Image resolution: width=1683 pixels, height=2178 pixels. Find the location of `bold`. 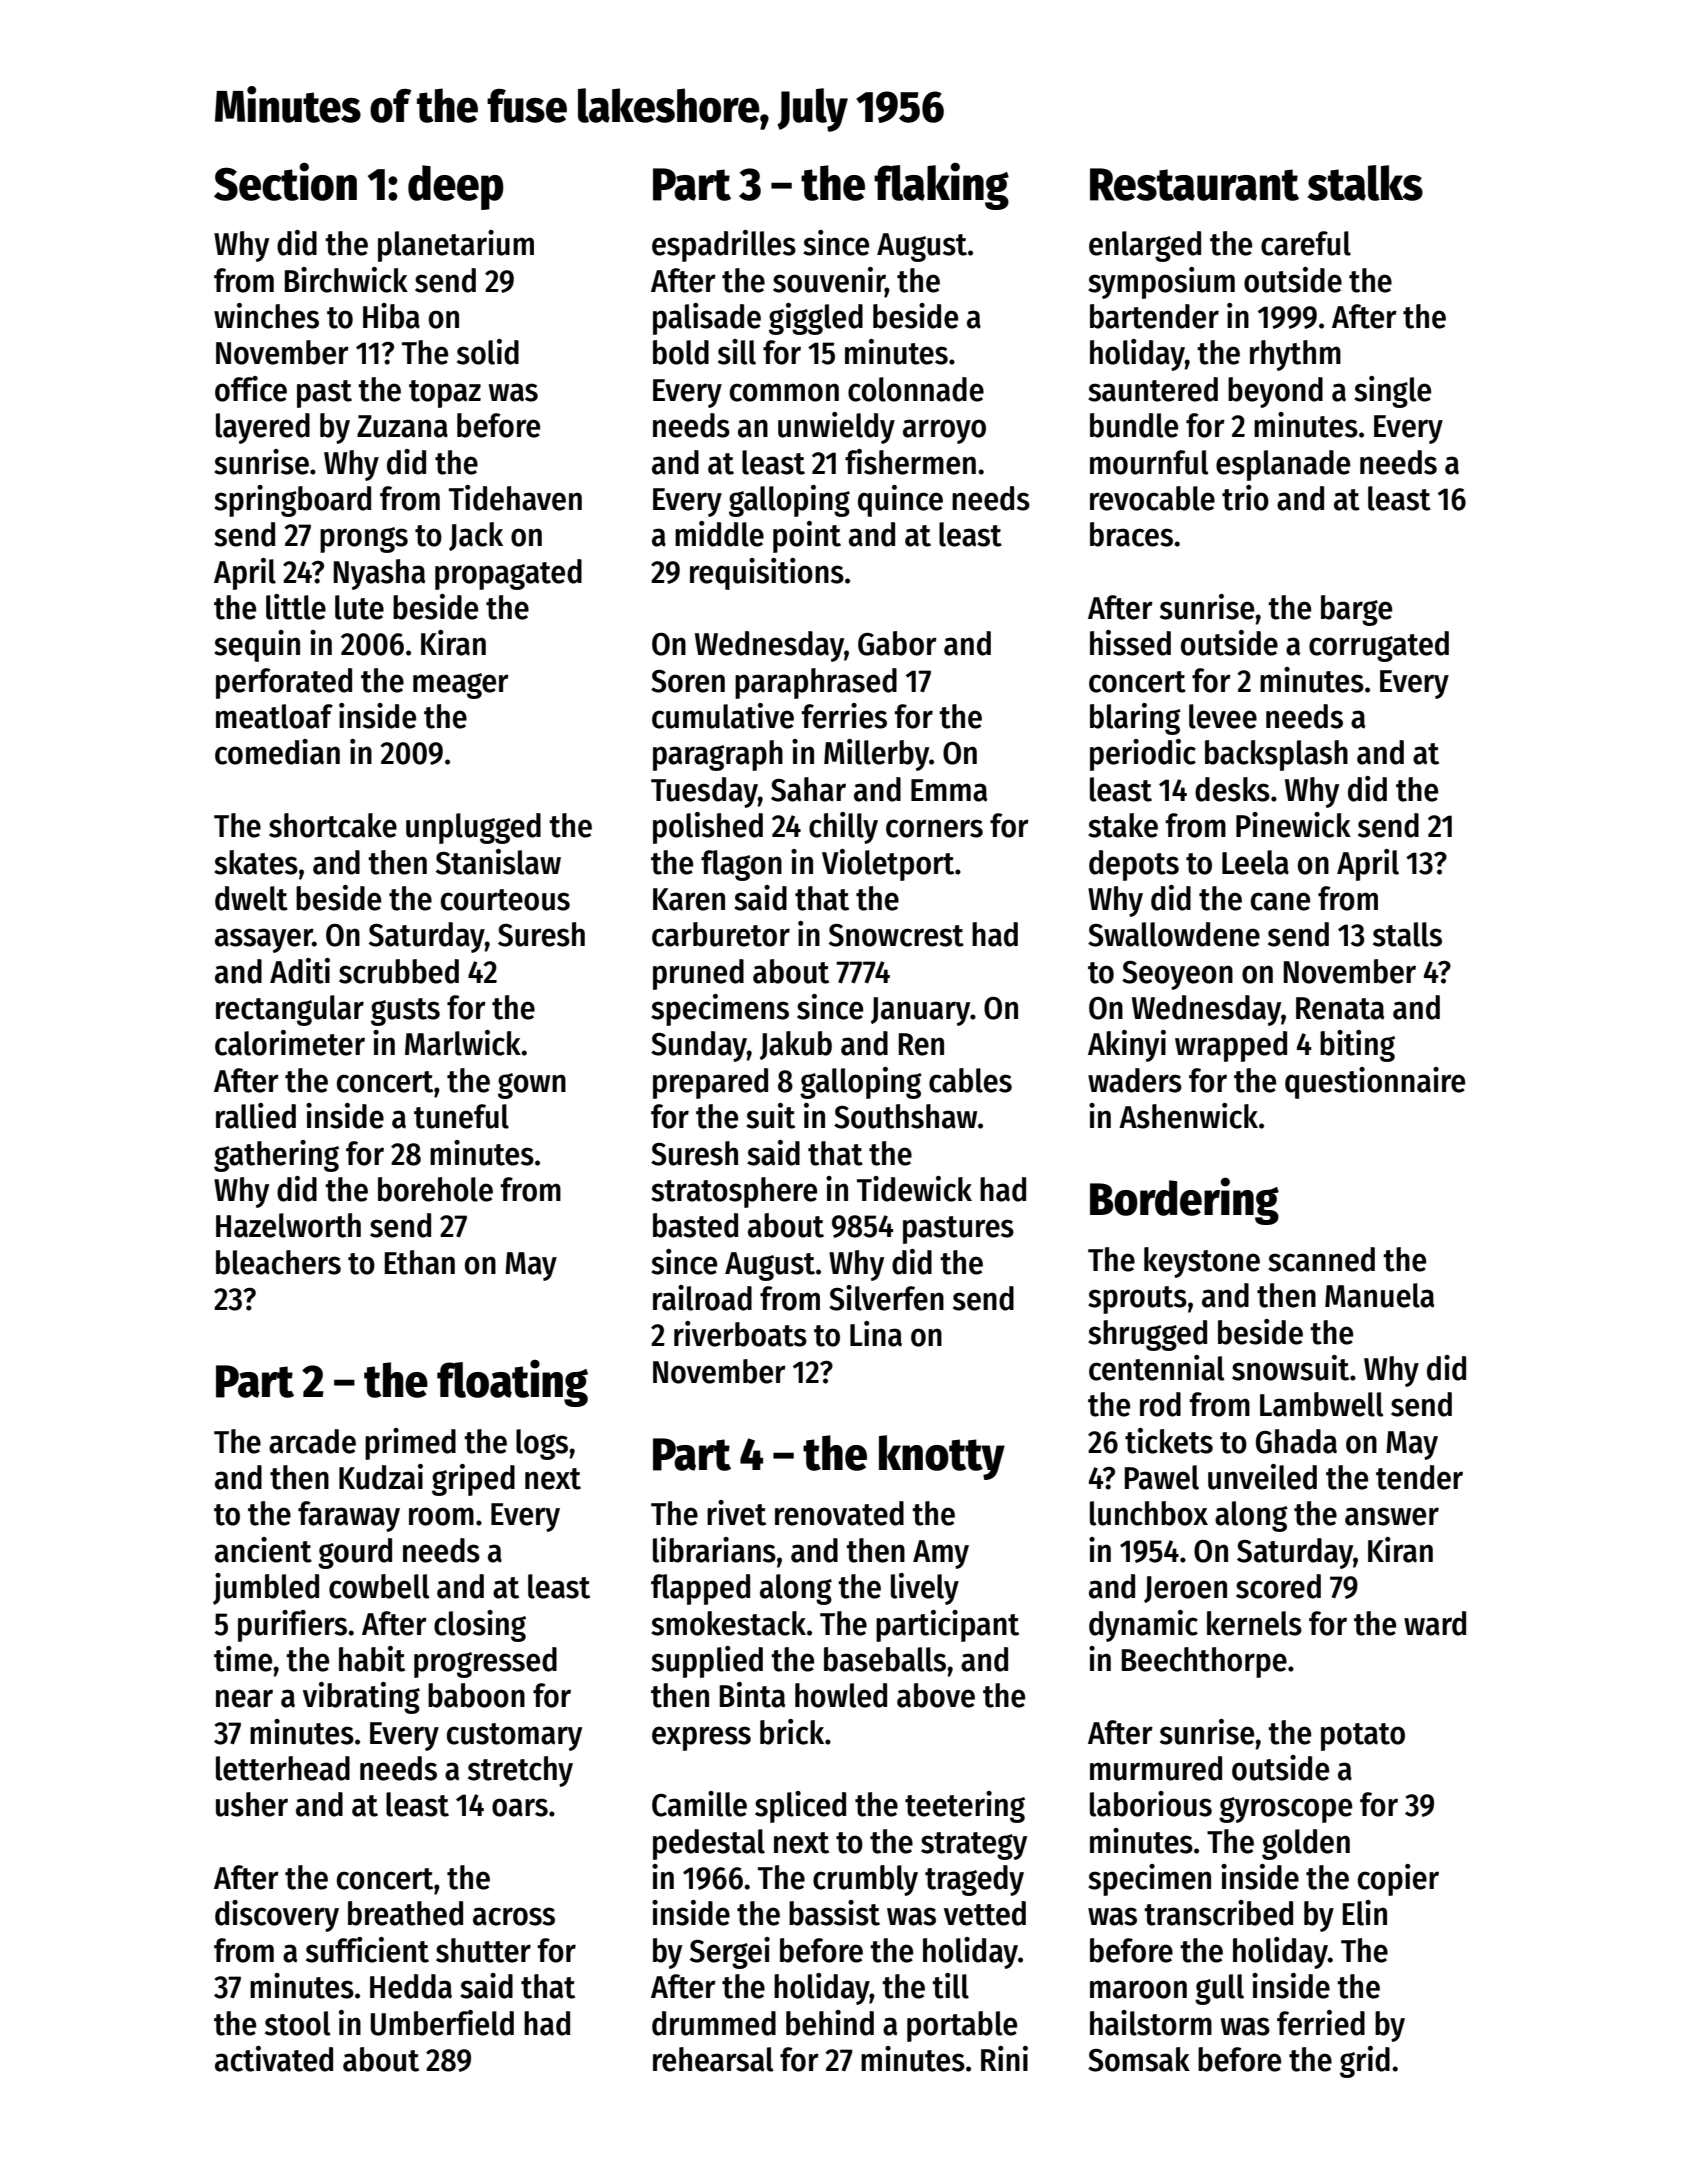

bold is located at coordinates (681, 352).
